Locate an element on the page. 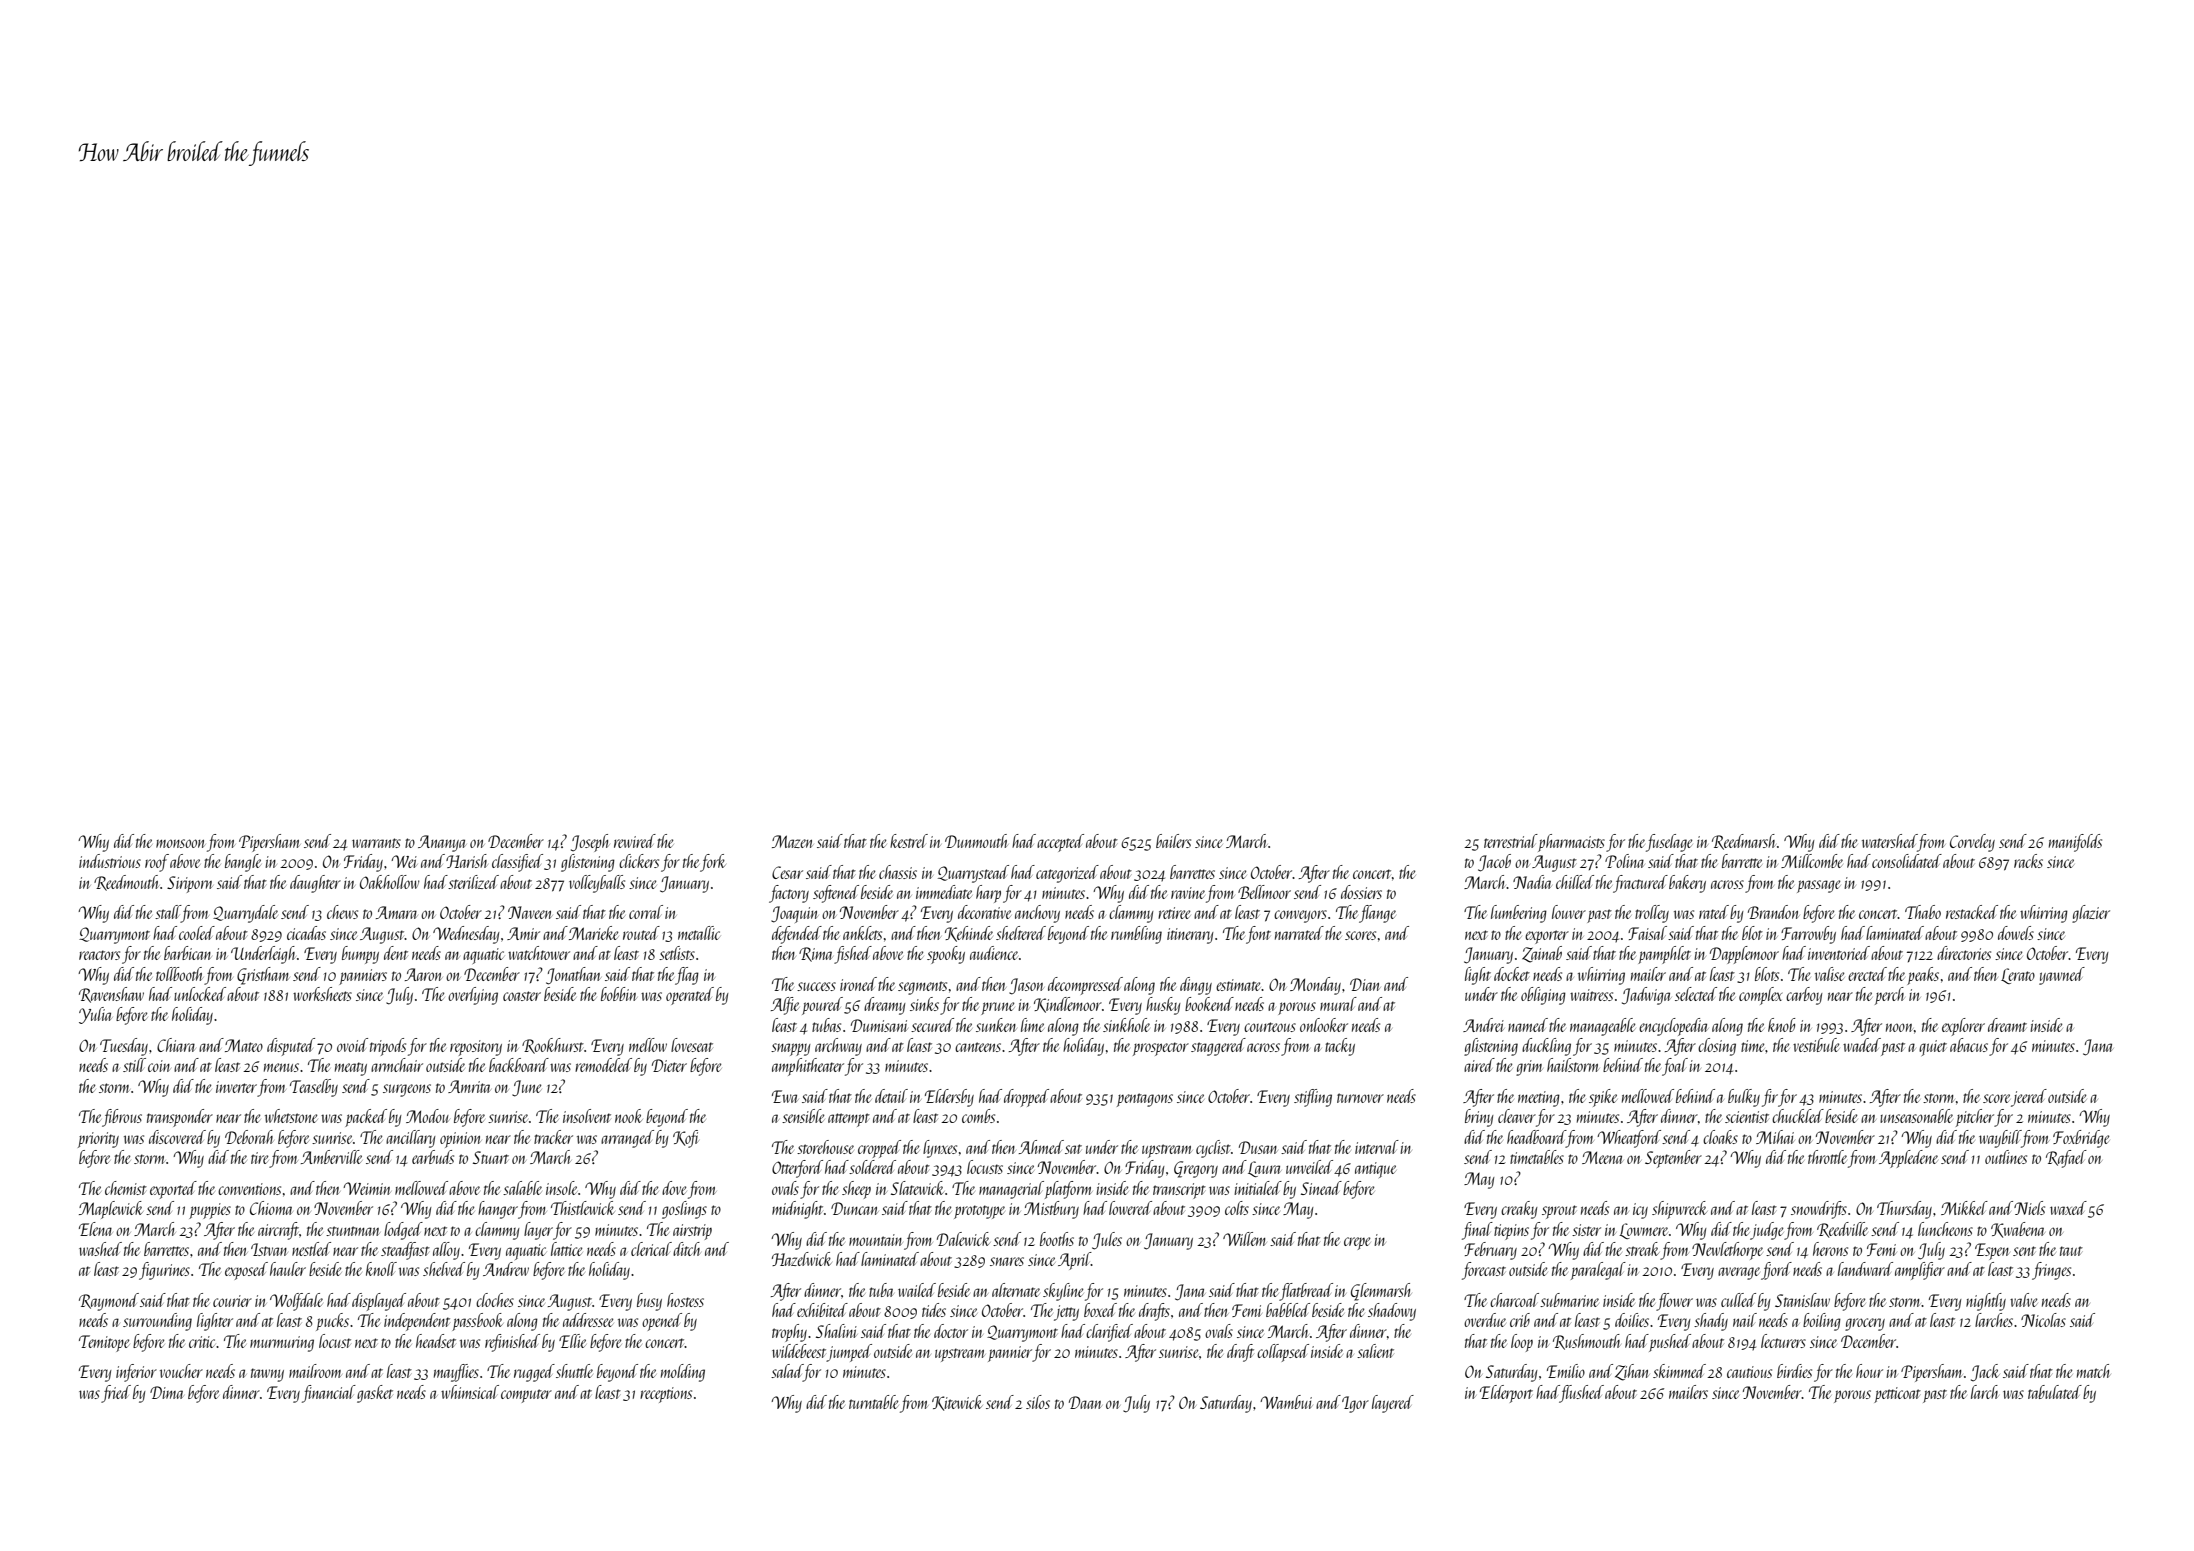 Image resolution: width=2194 pixels, height=1551 pixels. bailers is located at coordinates (1173, 841).
